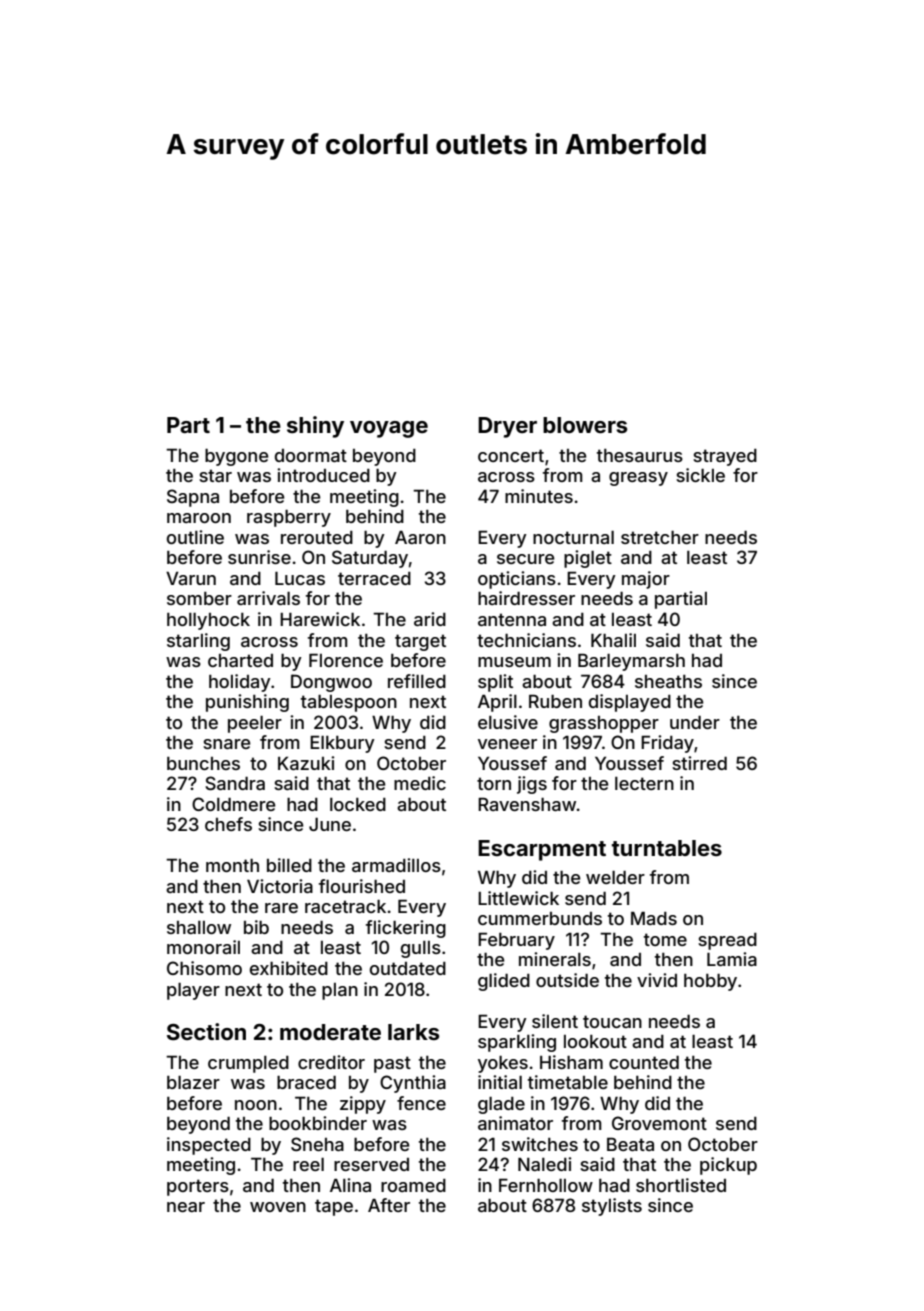  I want to click on Victoria, so click(280, 886).
